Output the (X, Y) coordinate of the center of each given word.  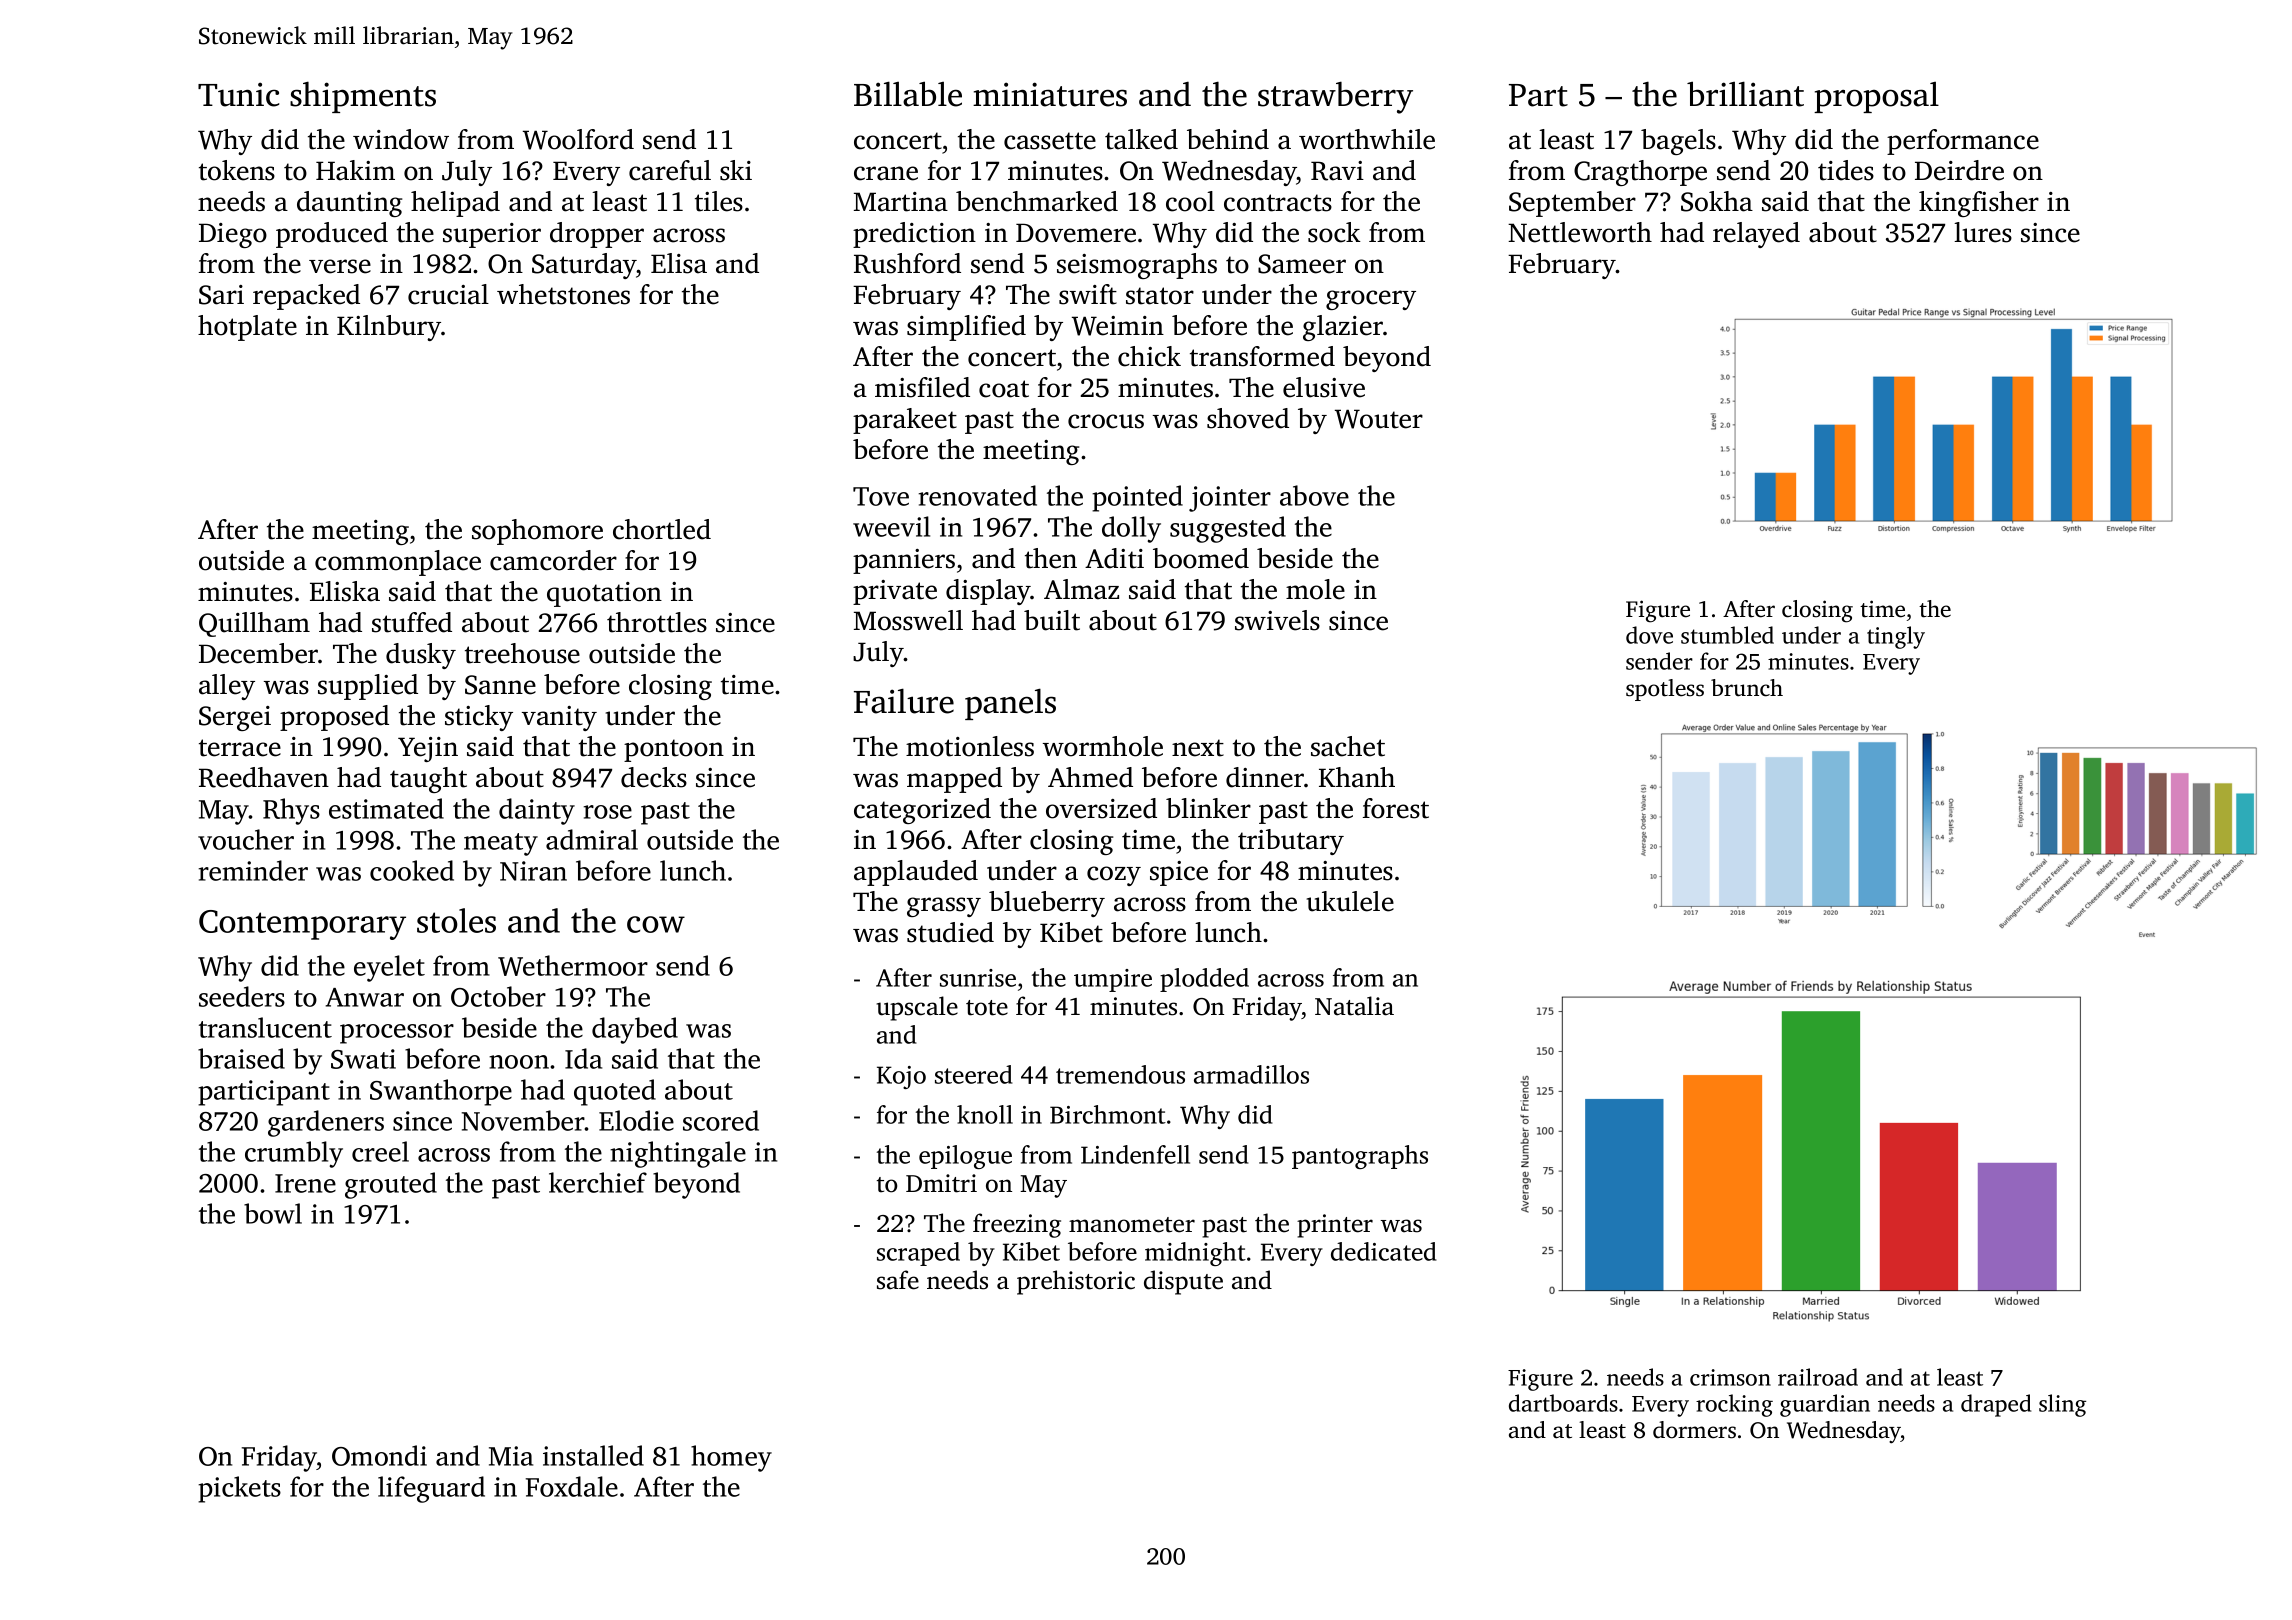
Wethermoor (573, 965)
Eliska (345, 591)
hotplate (247, 328)
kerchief (598, 1182)
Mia (511, 1456)
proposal (1876, 97)
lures (1983, 232)
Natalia (1354, 1006)
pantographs (1360, 1157)
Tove (881, 496)
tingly (1896, 637)
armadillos (1251, 1074)
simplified (966, 328)
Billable (908, 94)
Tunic (238, 94)
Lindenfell (1135, 1154)
